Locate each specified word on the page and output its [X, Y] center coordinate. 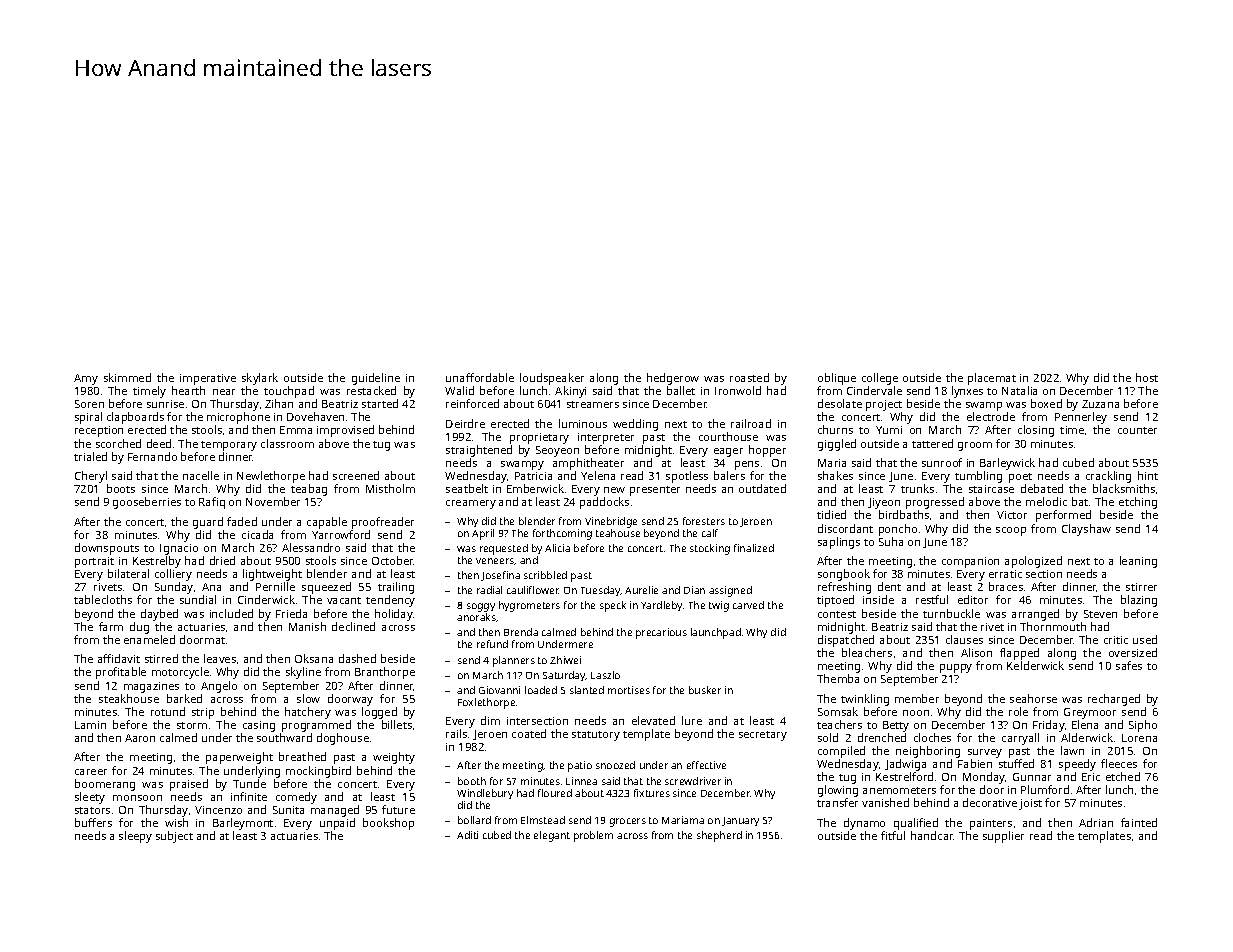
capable [327, 523]
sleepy [135, 837]
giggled [837, 445]
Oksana [314, 658]
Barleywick [1007, 464]
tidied [831, 514]
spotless [687, 477]
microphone [238, 418]
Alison [976, 652]
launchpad [716, 633]
